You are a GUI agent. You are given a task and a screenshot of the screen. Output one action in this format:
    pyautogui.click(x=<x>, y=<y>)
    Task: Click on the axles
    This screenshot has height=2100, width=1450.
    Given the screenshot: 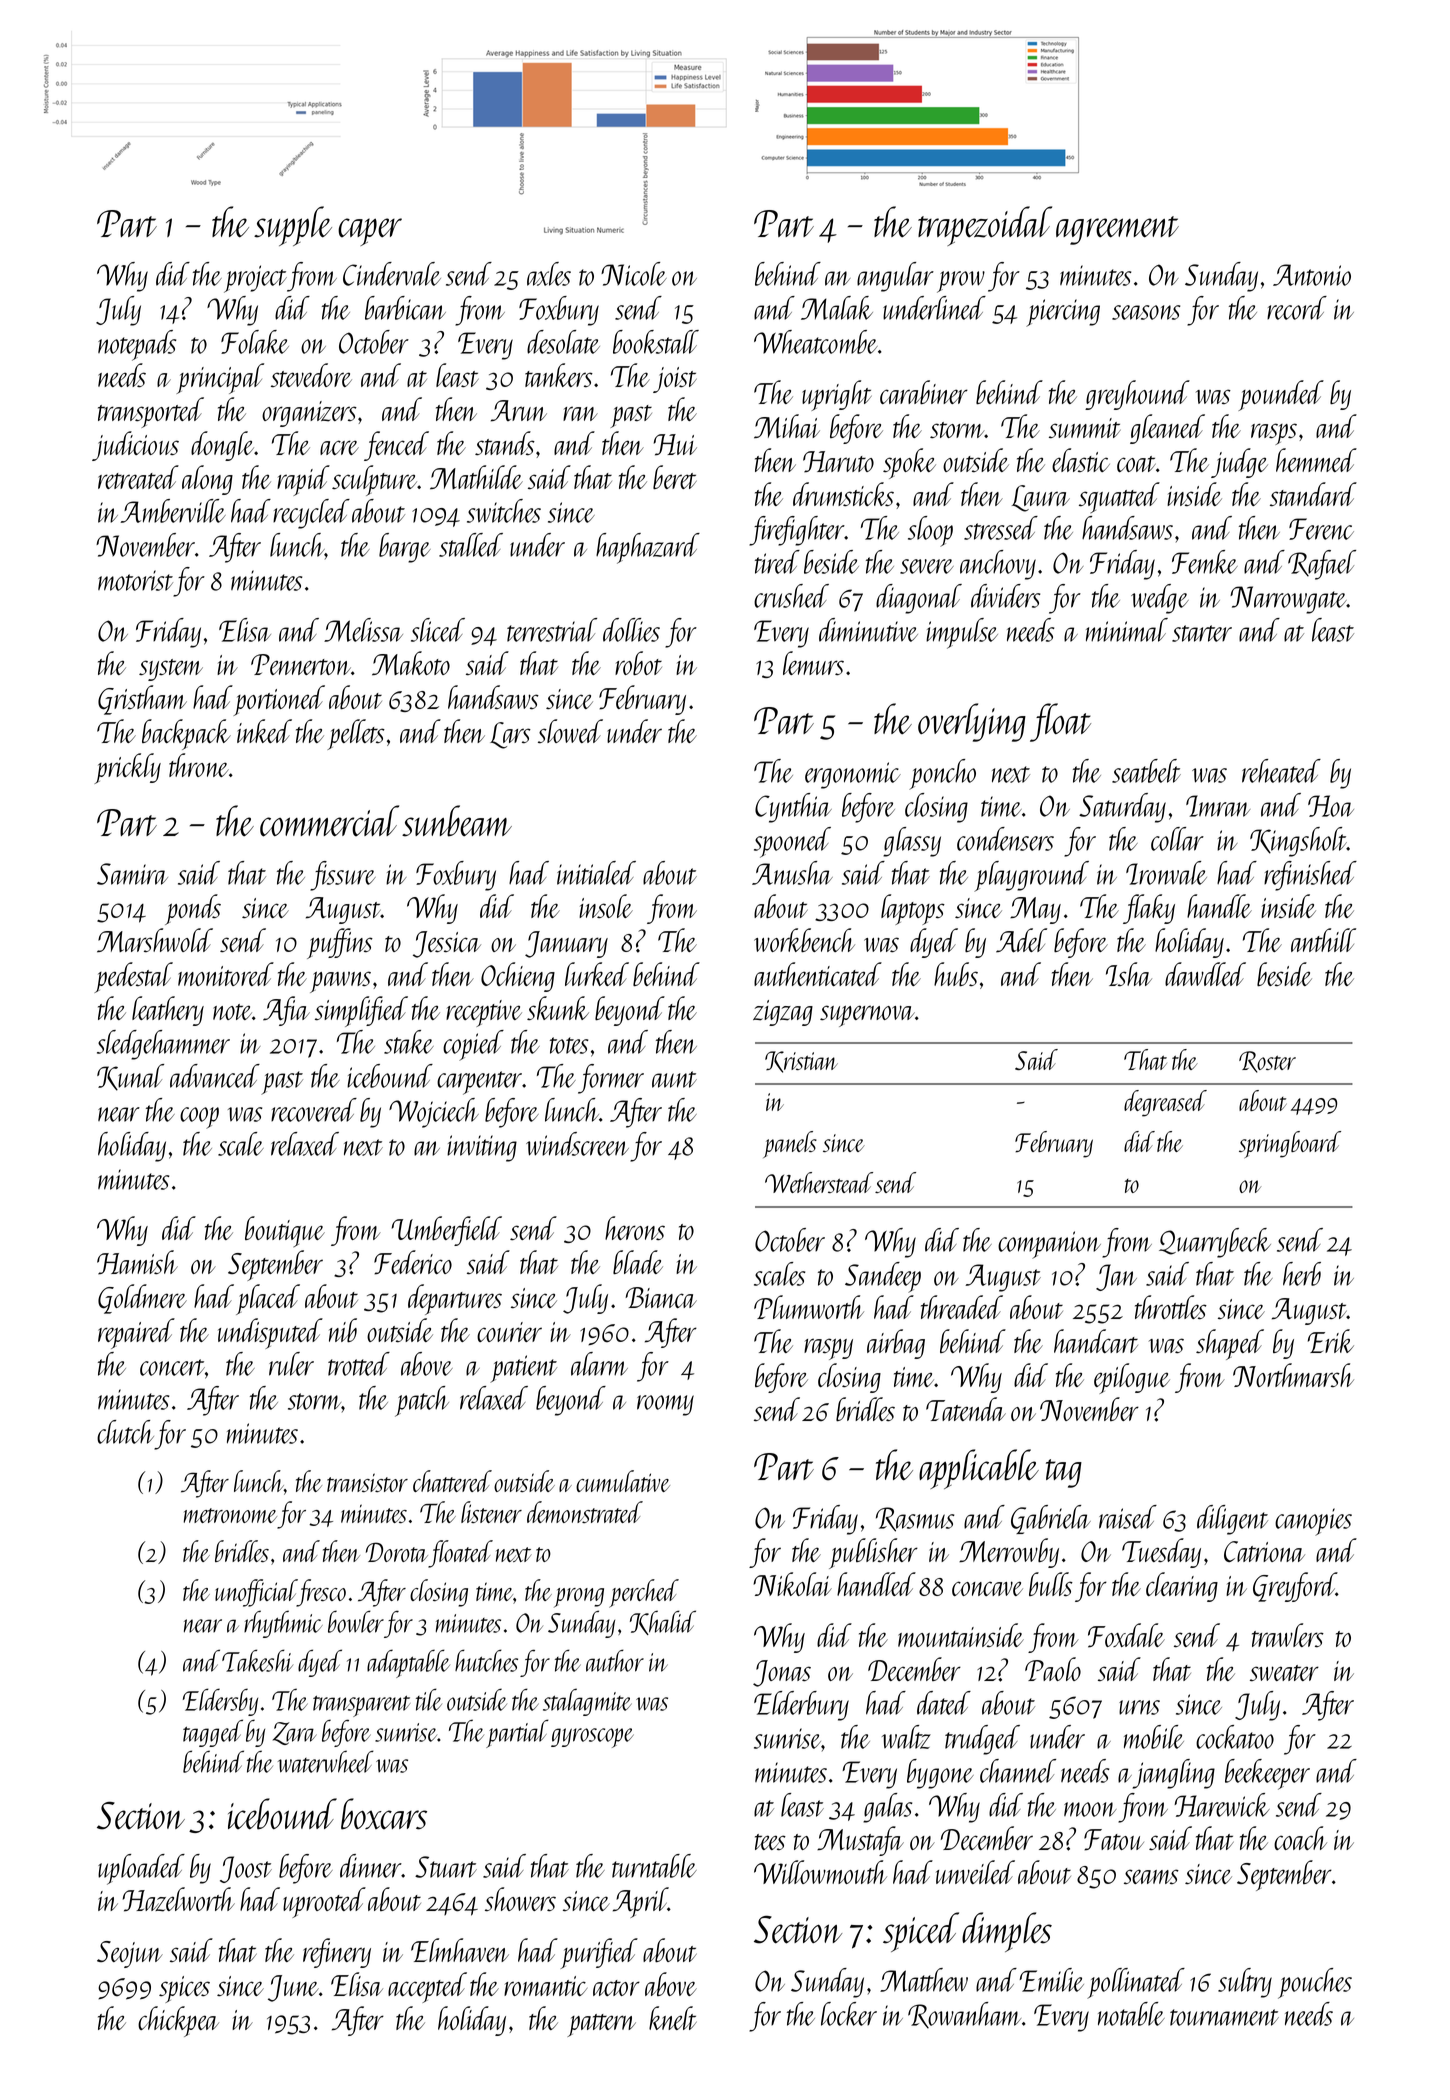 What is the action you would take?
    pyautogui.click(x=549, y=274)
